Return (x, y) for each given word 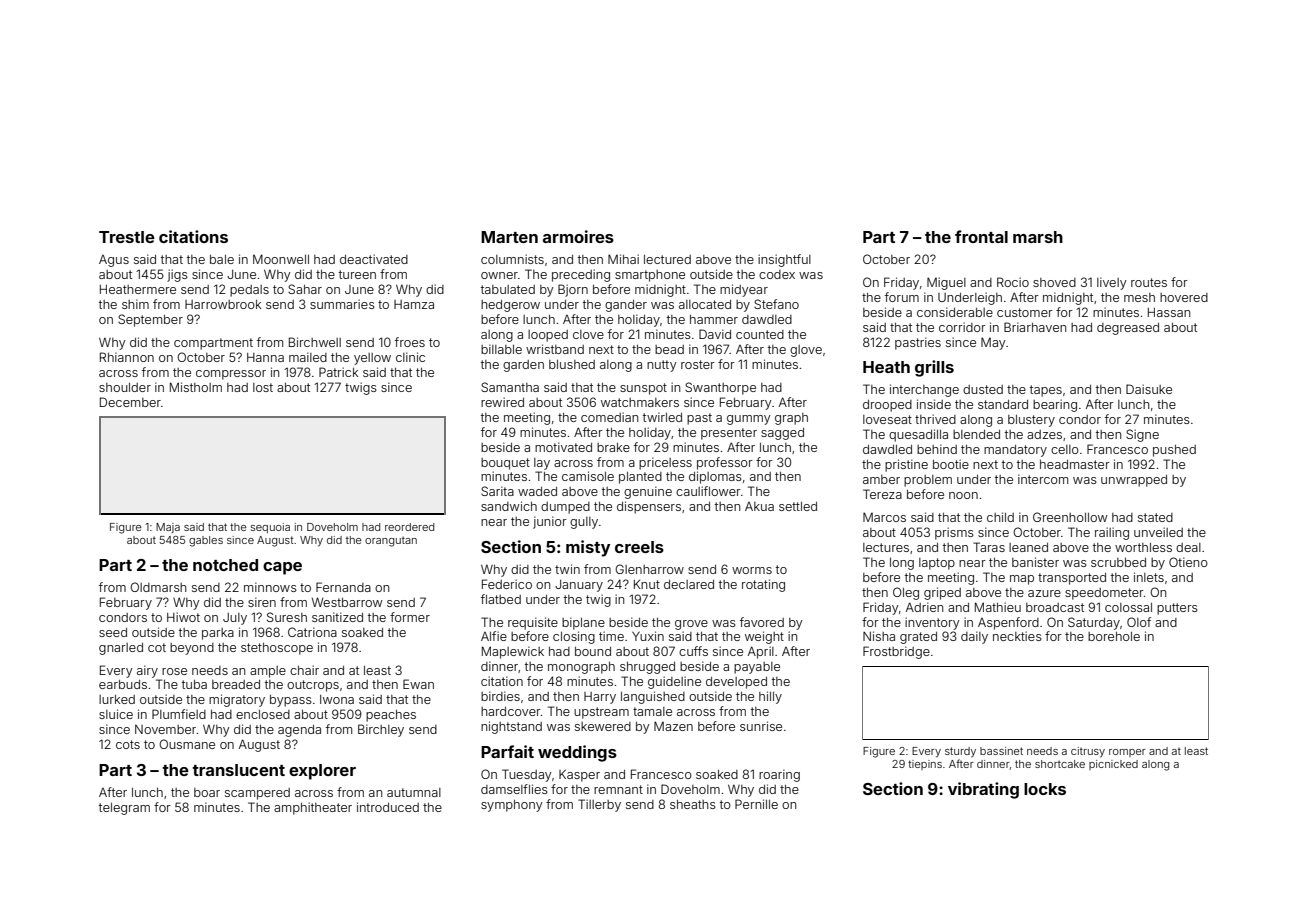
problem (928, 481)
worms (752, 570)
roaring (779, 775)
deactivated (374, 259)
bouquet (505, 464)
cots (128, 744)
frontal (981, 236)
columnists (512, 259)
